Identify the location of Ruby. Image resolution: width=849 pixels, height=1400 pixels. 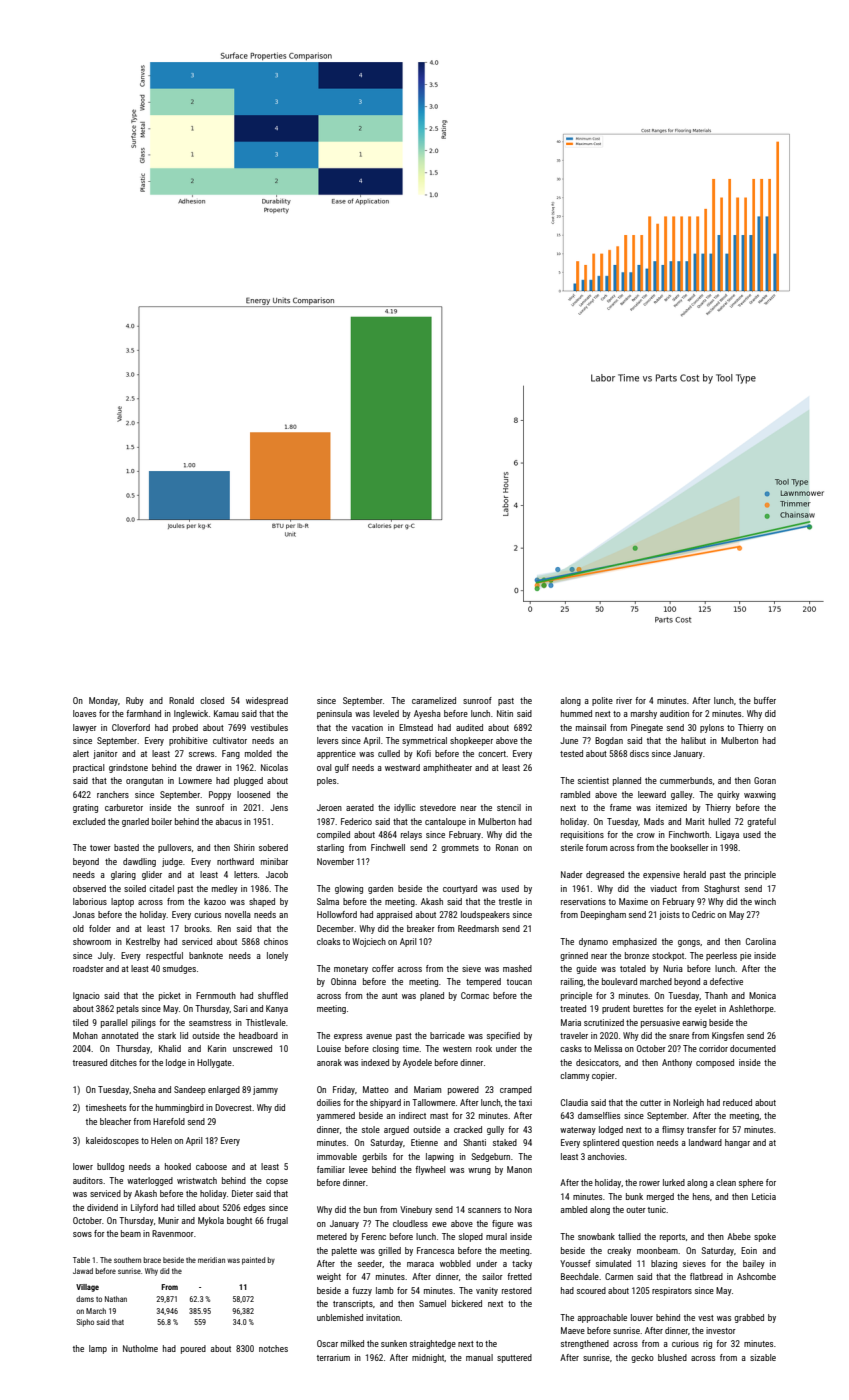
(135, 701).
